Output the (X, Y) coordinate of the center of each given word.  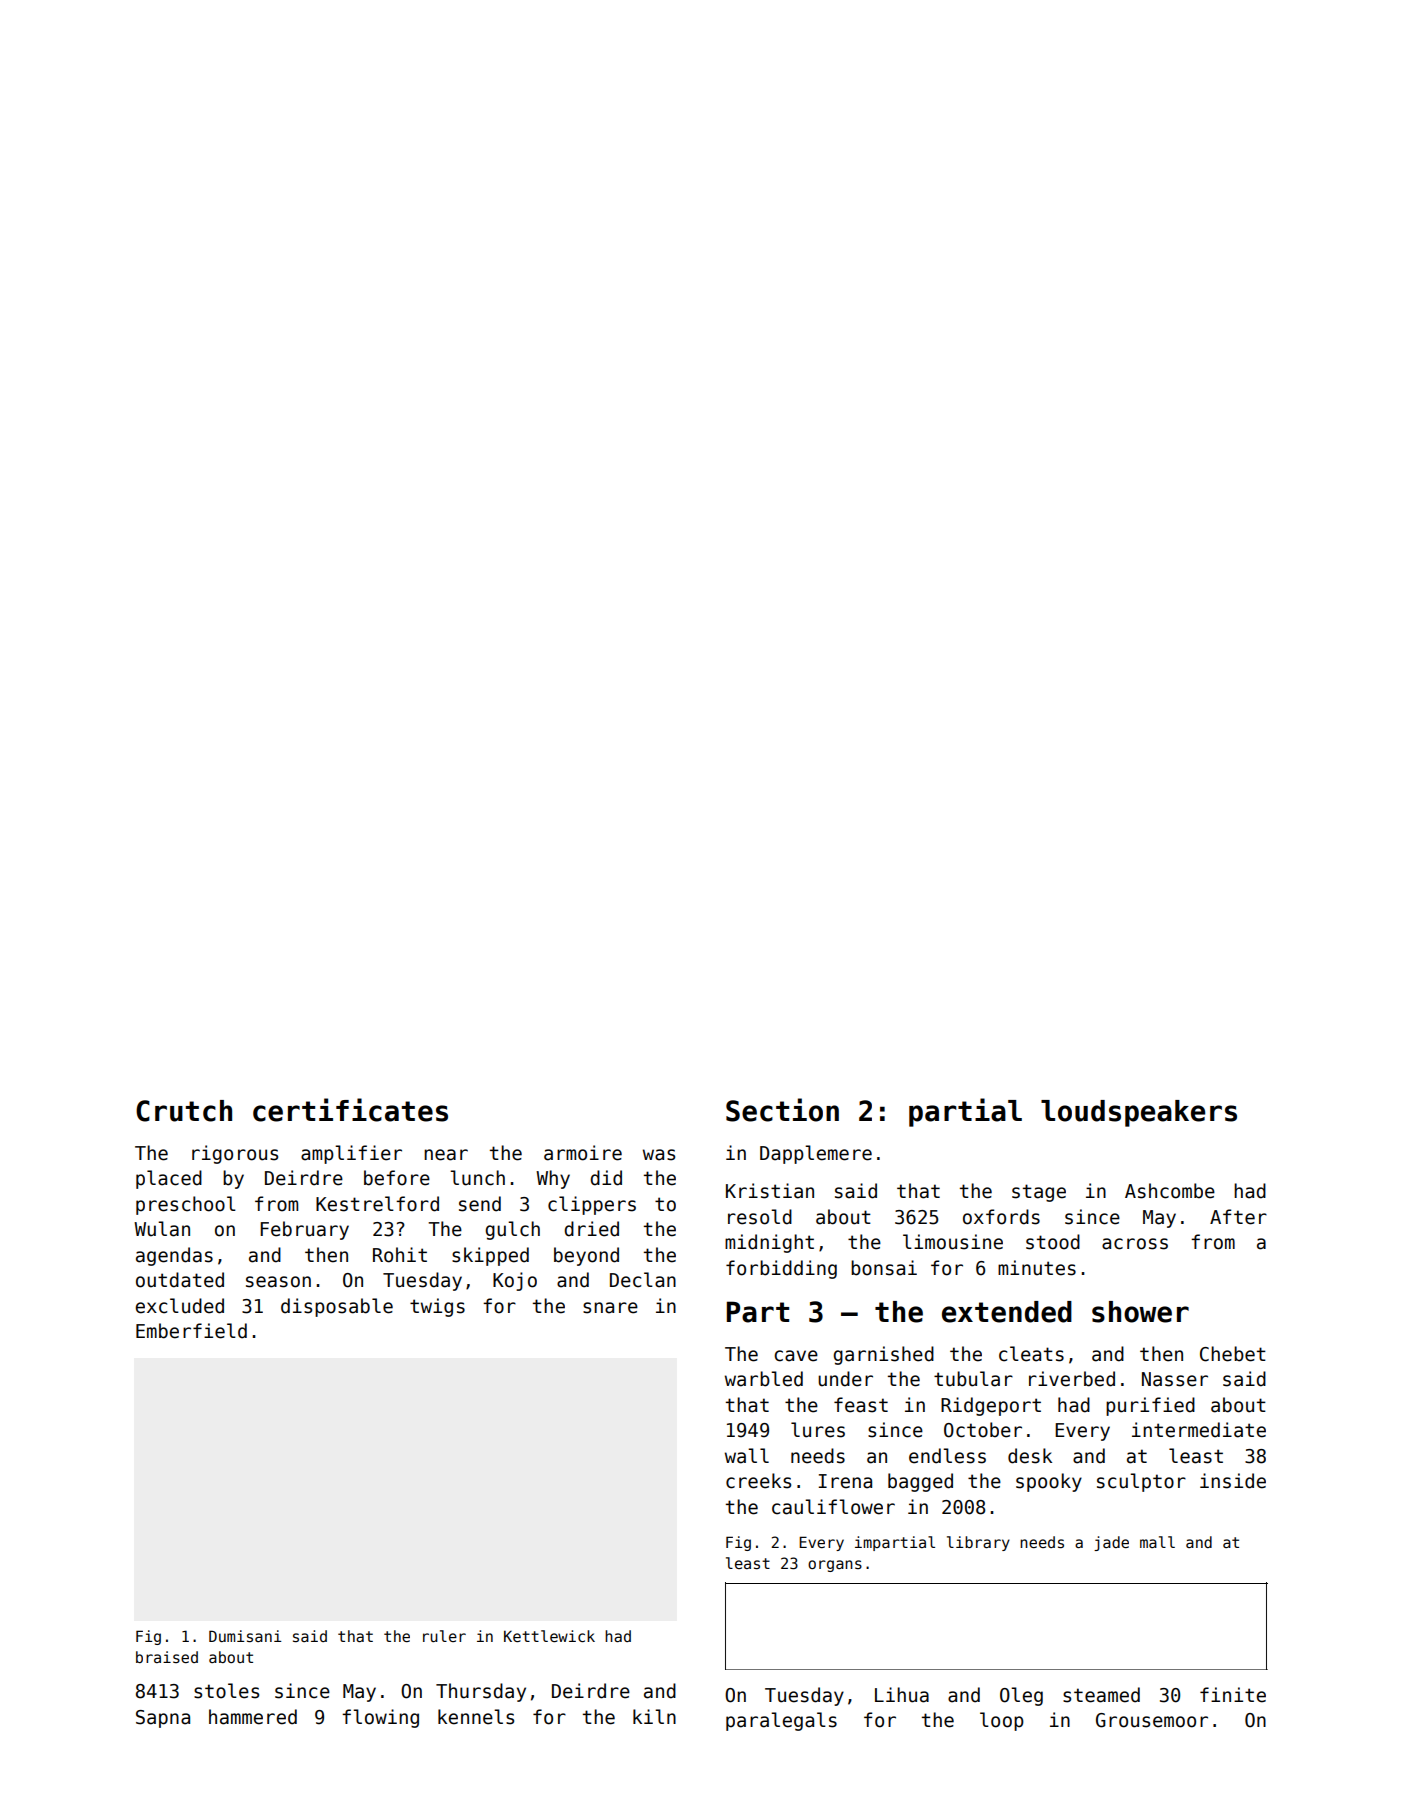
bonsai (884, 1268)
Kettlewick (549, 1636)
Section (782, 1110)
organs (835, 1566)
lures (818, 1430)
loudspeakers (1139, 1113)
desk (1030, 1456)
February (304, 1230)
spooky (1049, 1482)
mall (1157, 1542)
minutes (1037, 1268)
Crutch (184, 1111)
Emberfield (191, 1331)
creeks (758, 1481)
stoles (226, 1691)
